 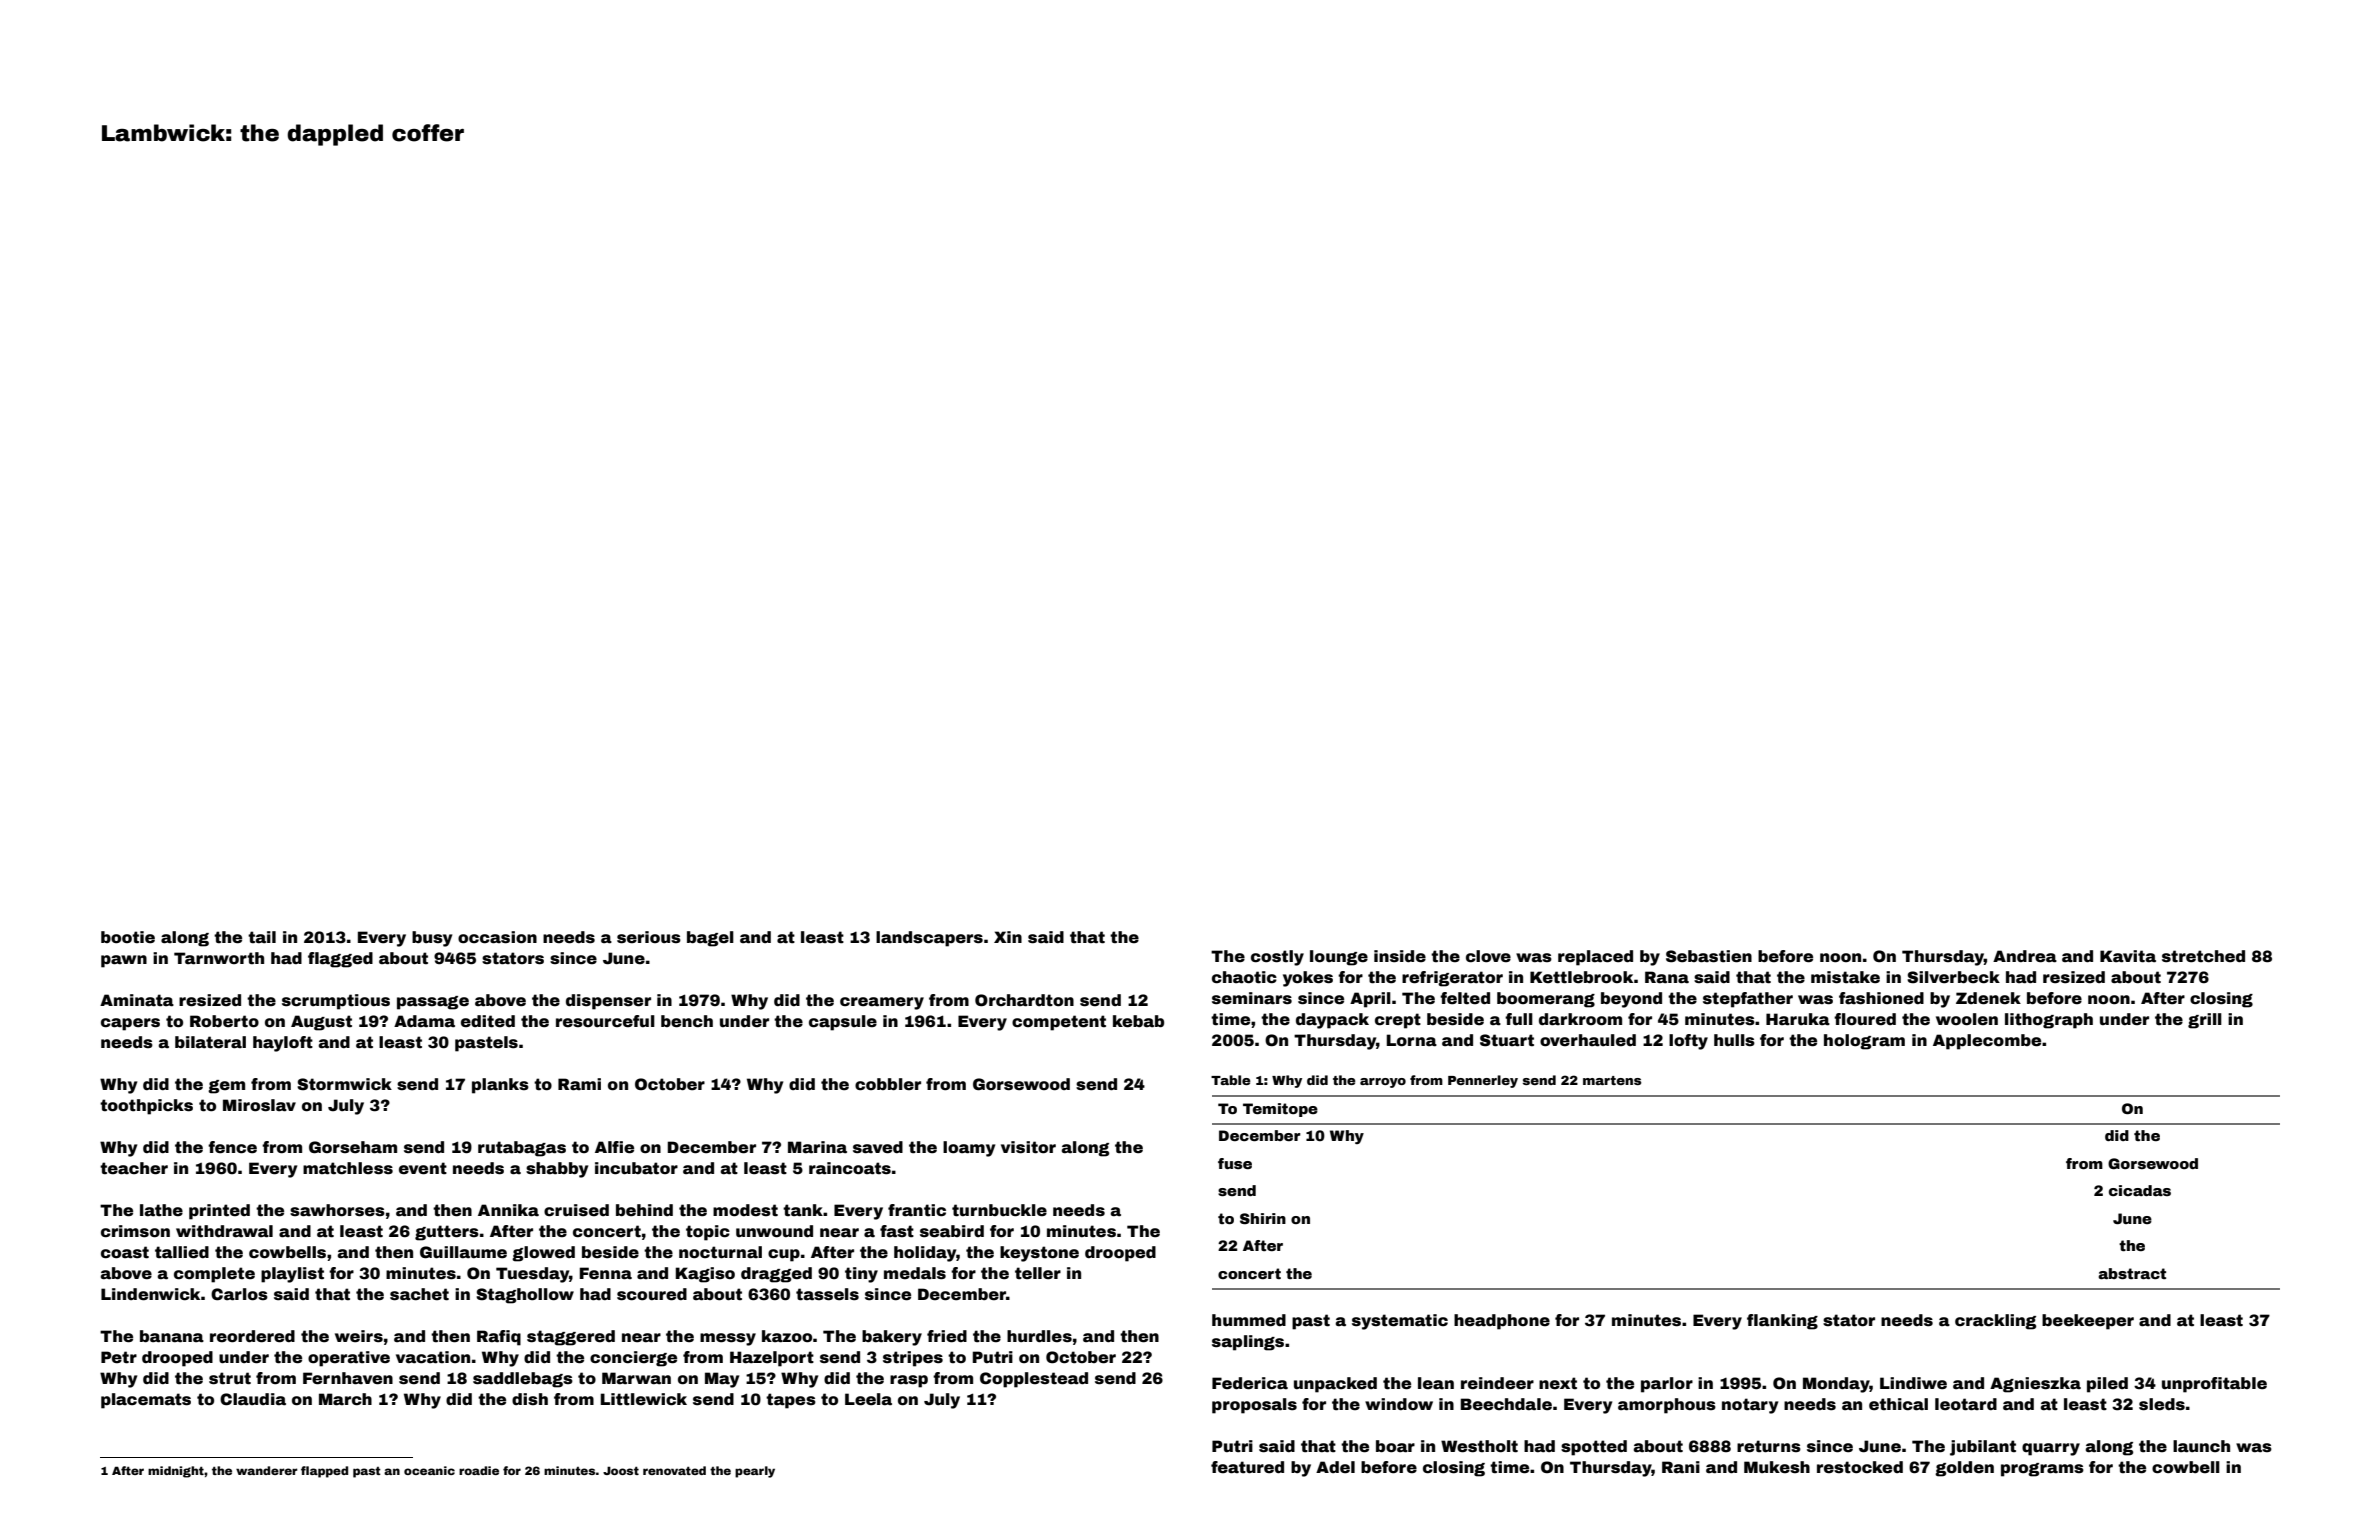 What do you see at coordinates (150, 1294) in the screenshot?
I see `Lindenwick` at bounding box center [150, 1294].
